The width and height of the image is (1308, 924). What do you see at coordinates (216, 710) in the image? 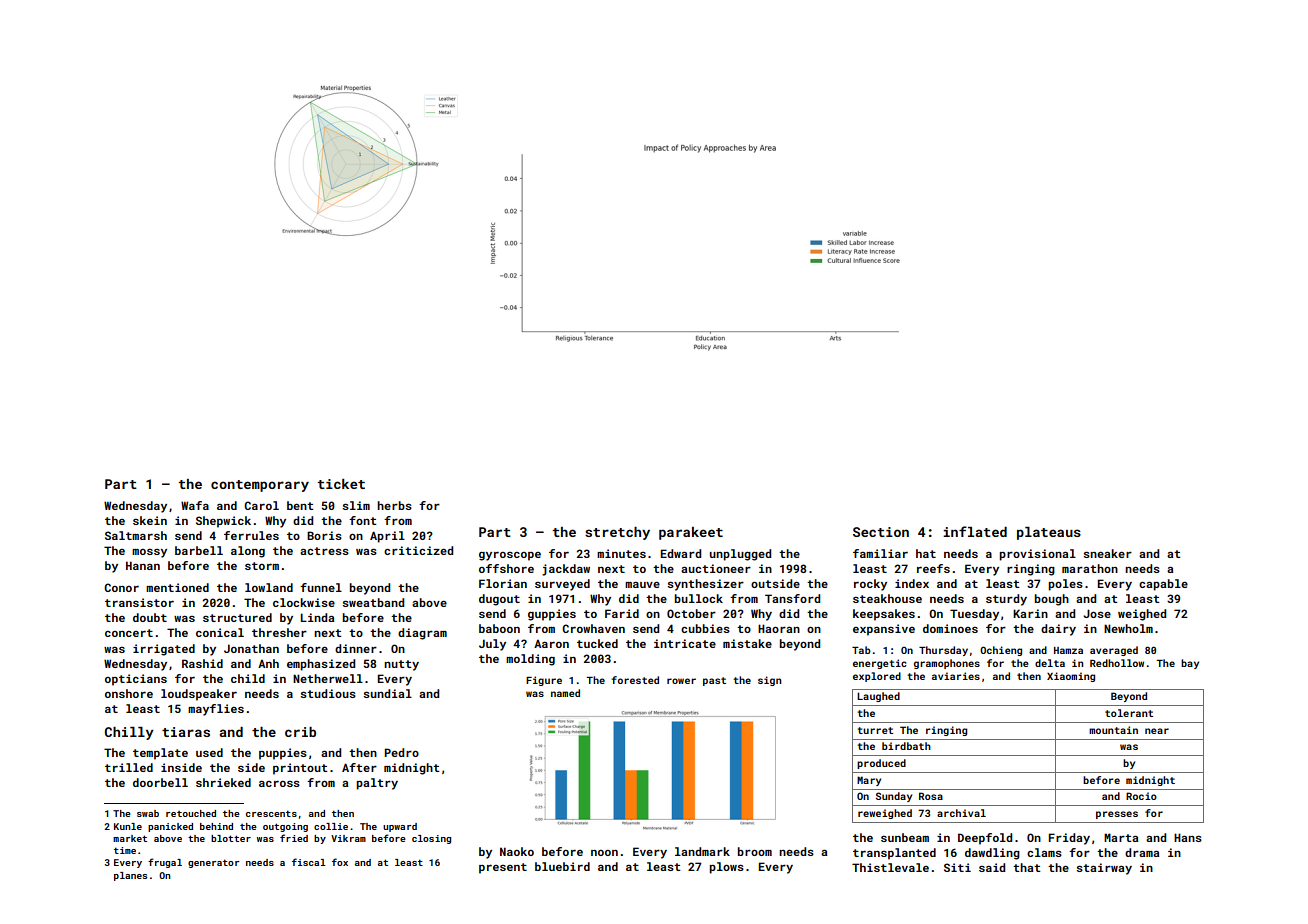
I see `mayflies` at bounding box center [216, 710].
